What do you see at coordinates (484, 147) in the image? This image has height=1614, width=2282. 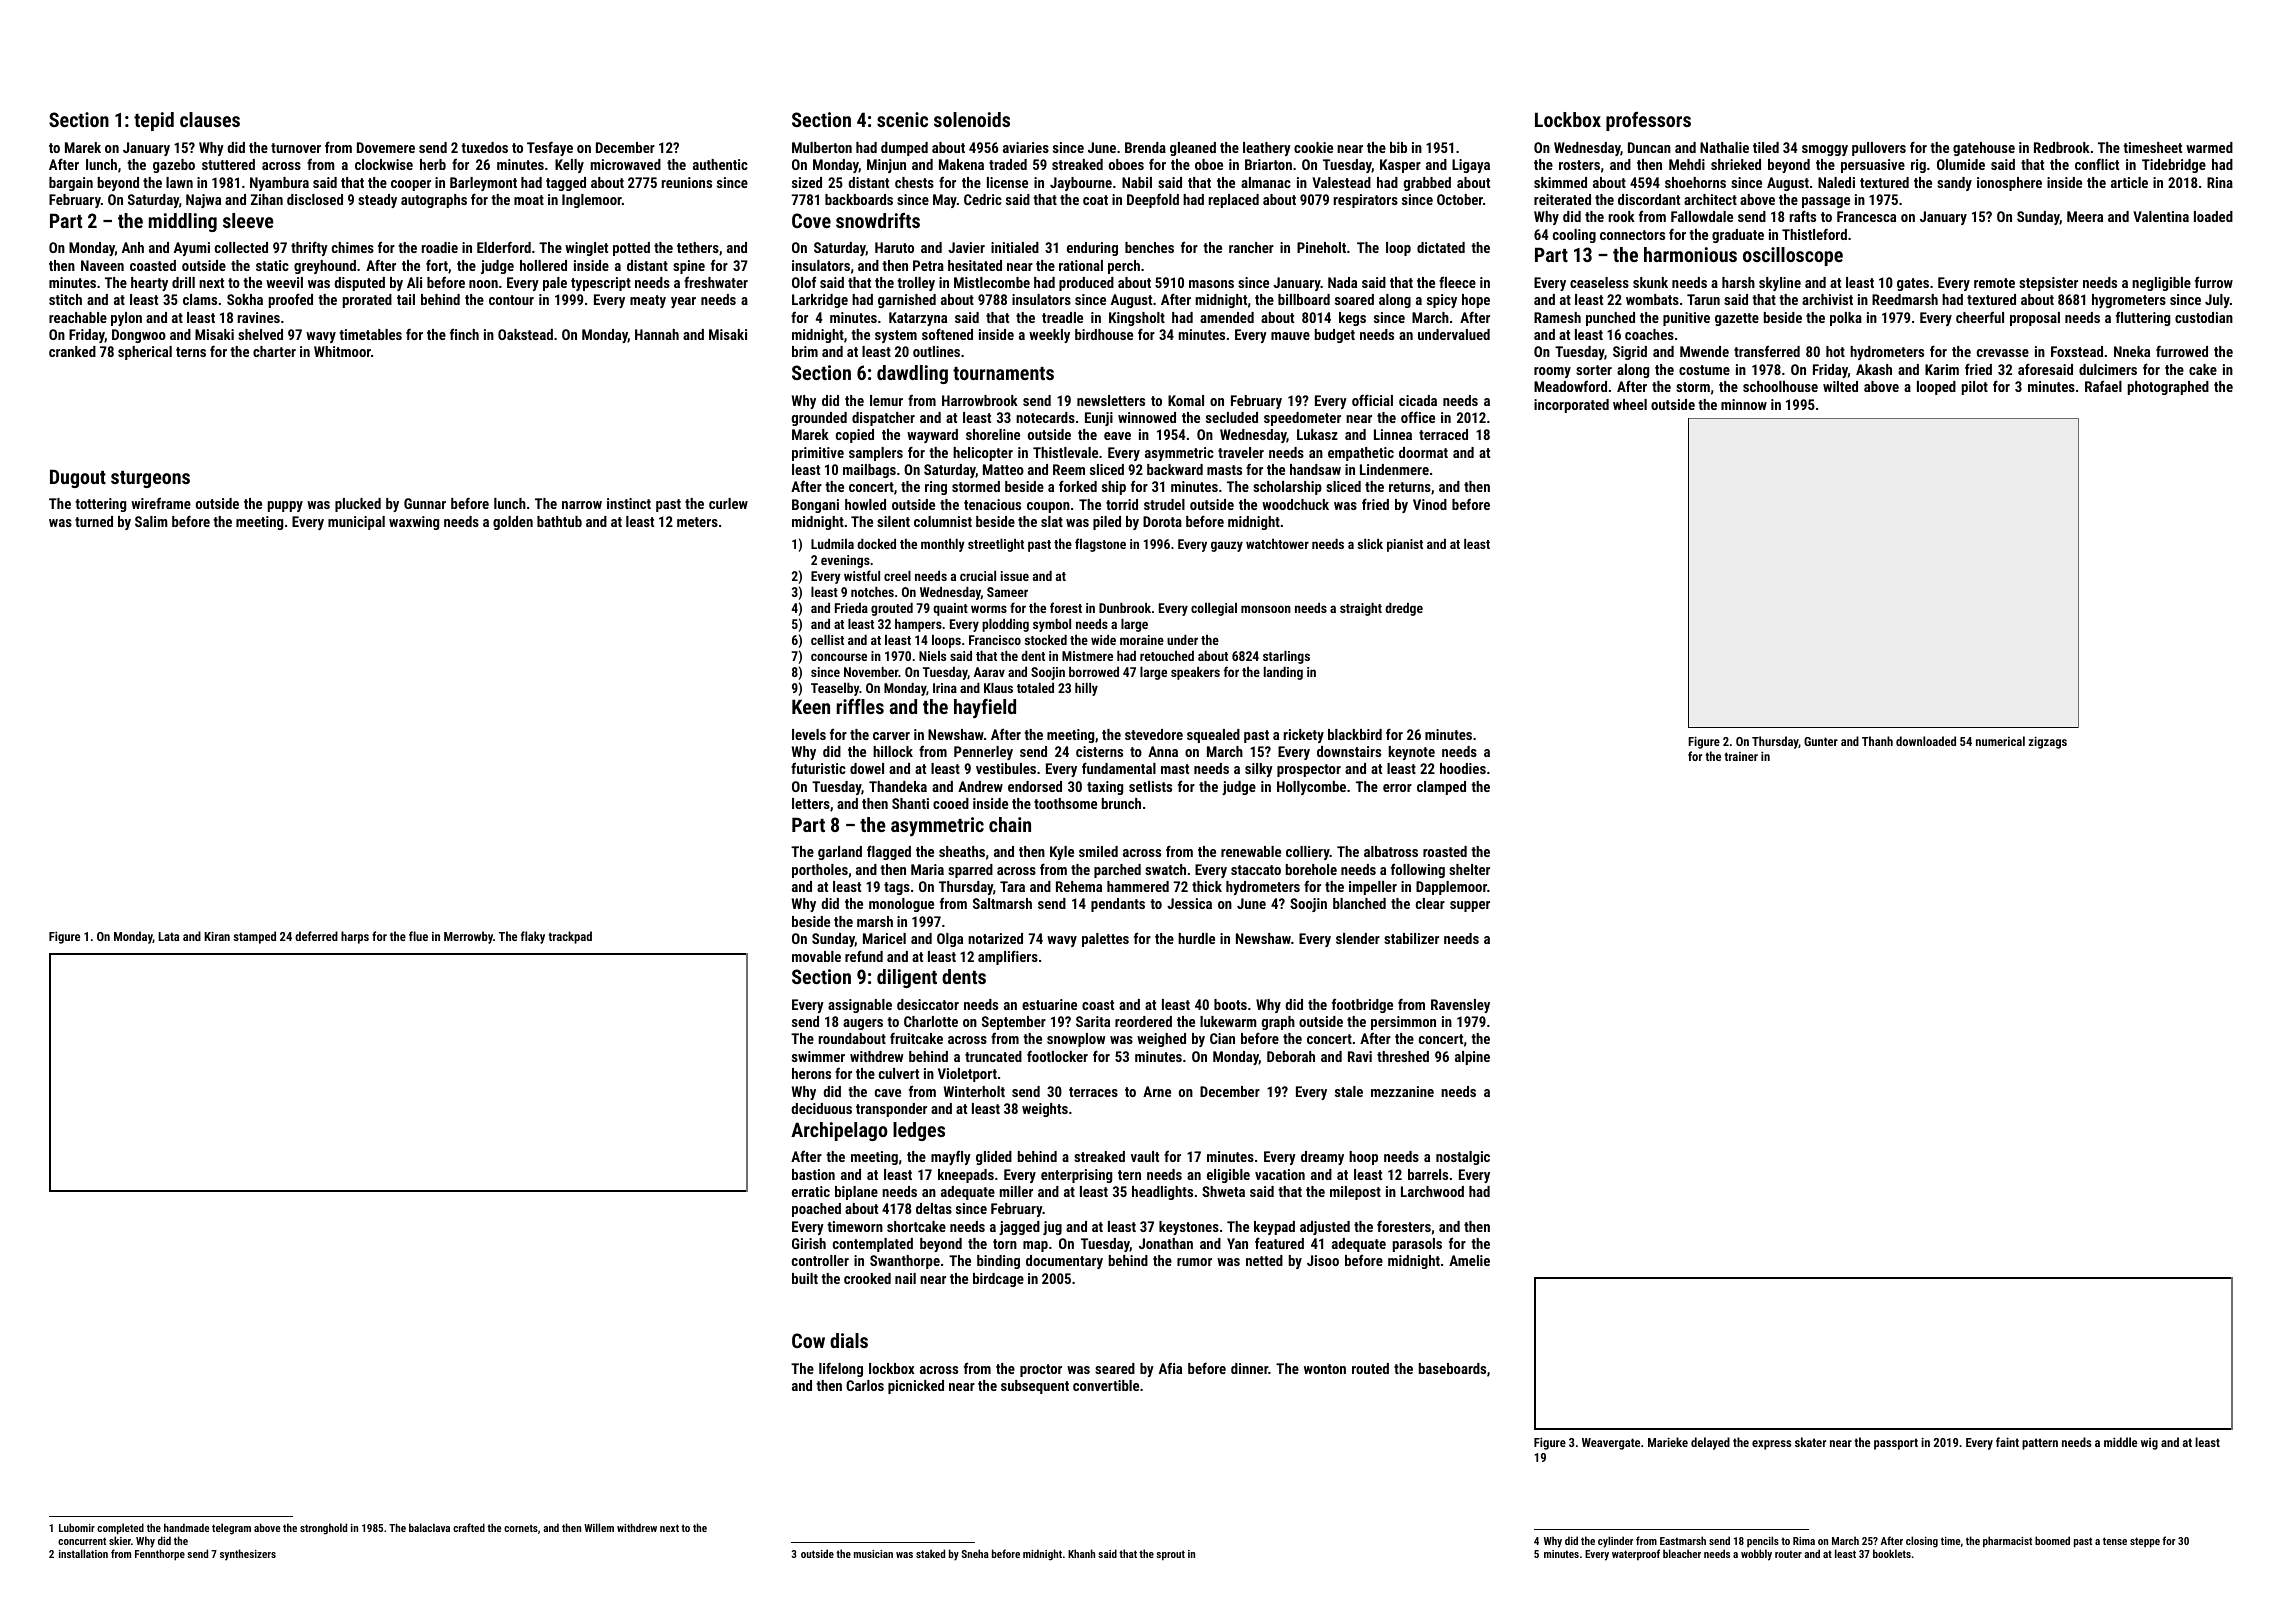 I see `tuxedos` at bounding box center [484, 147].
